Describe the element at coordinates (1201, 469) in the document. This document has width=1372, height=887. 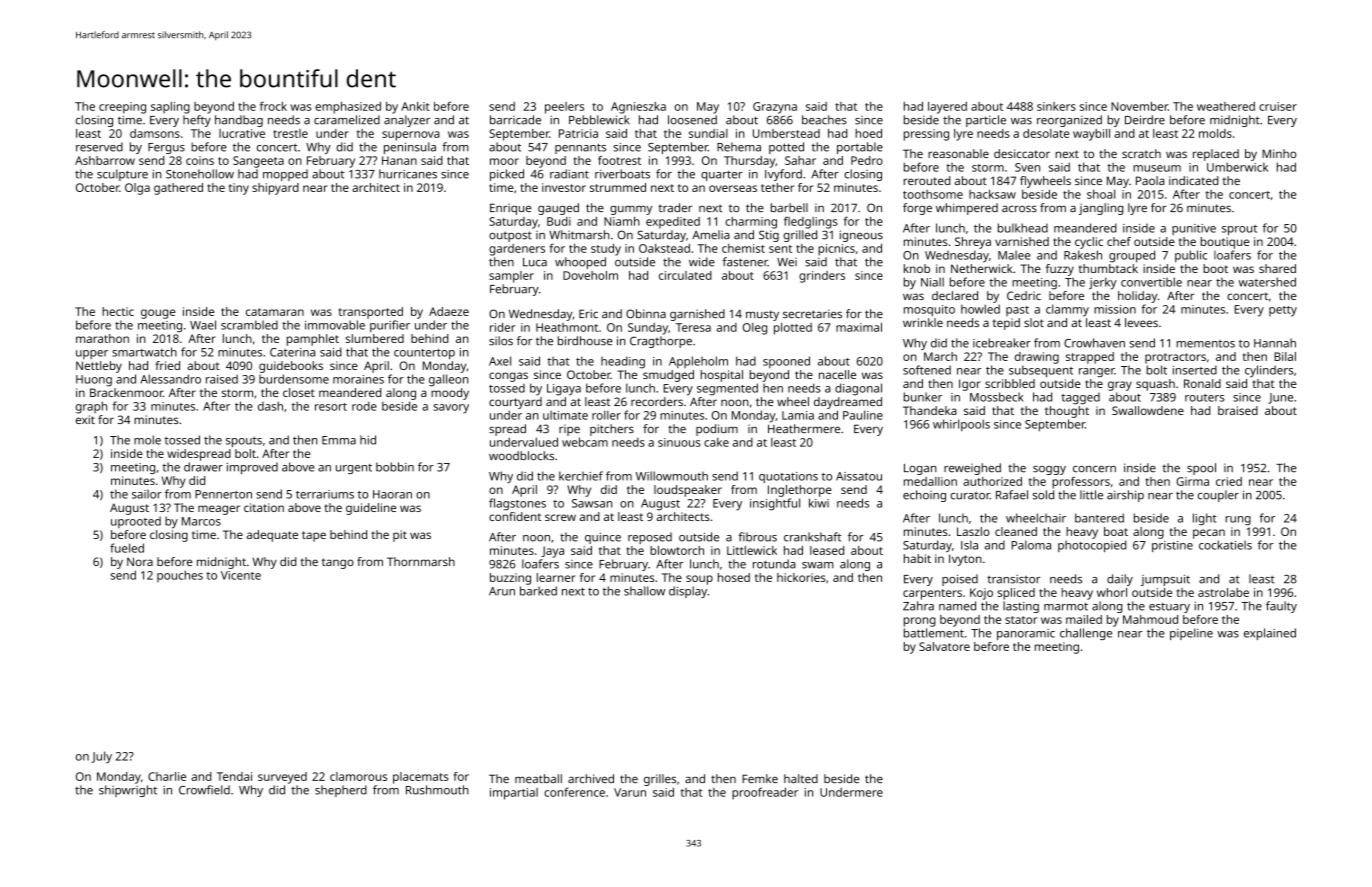
I see `spool` at that location.
